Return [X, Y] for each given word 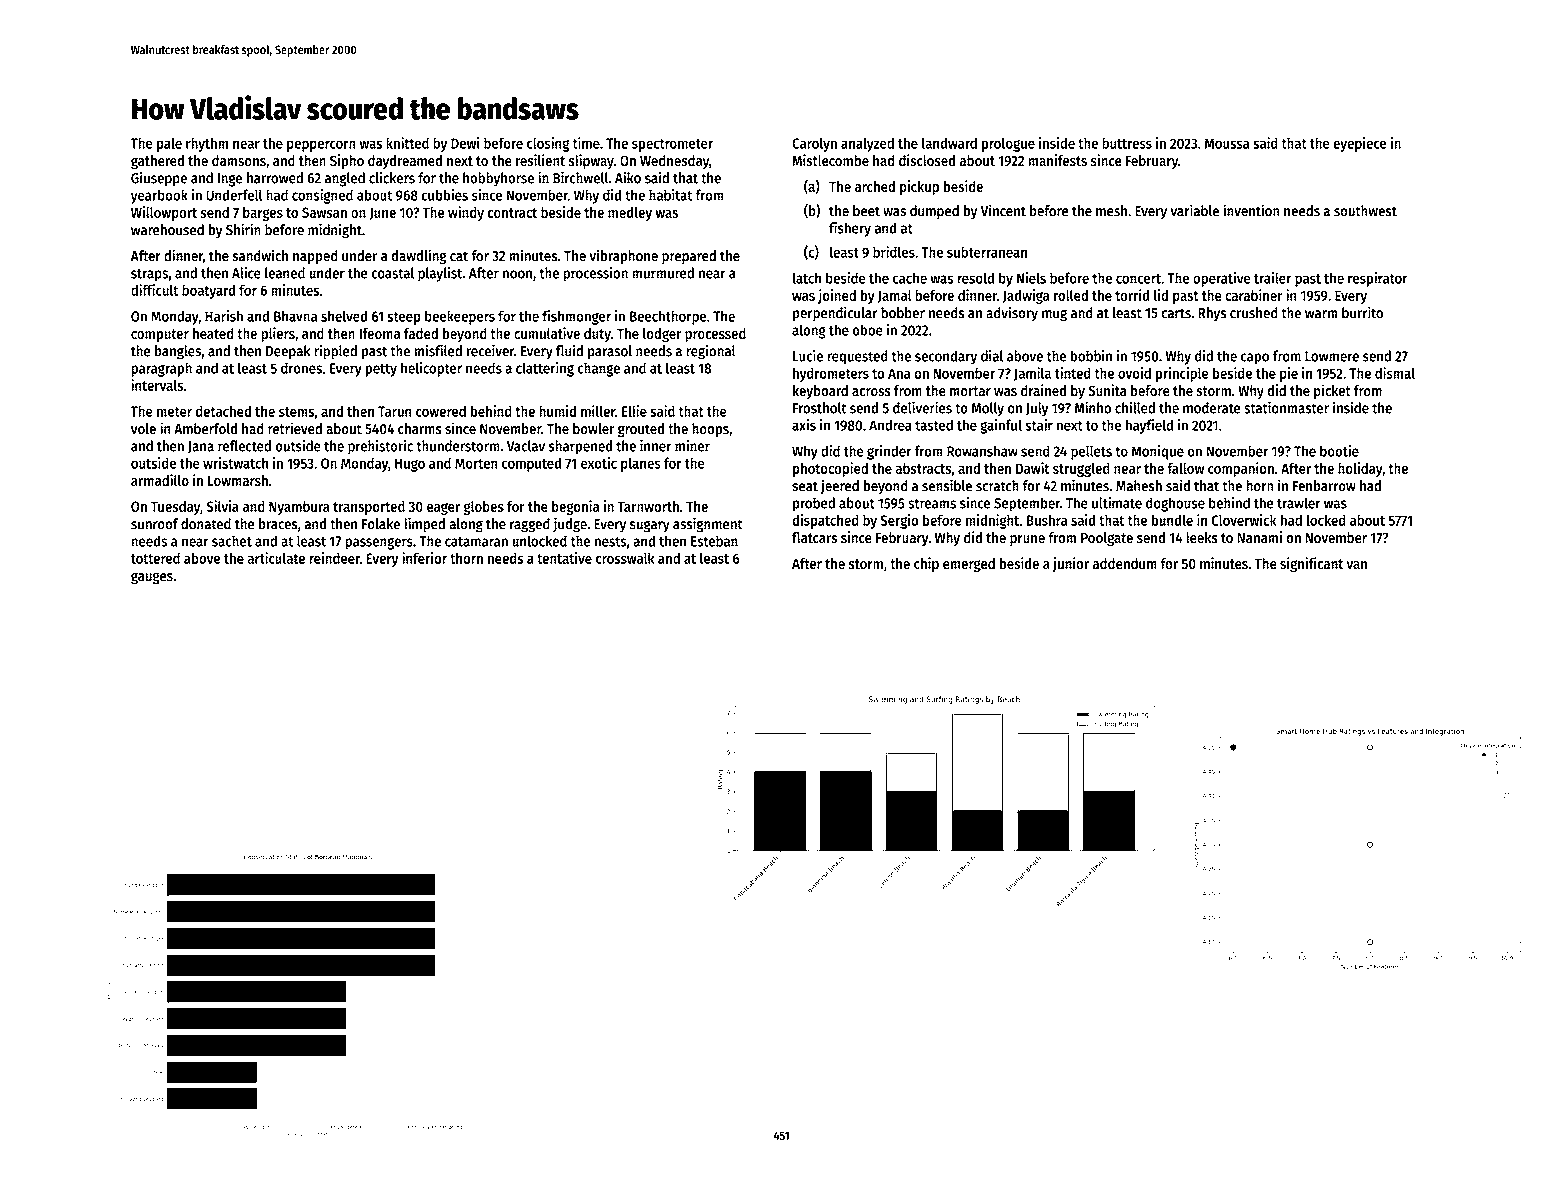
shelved [344, 316]
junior [1071, 564]
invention [1251, 210]
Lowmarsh [238, 480]
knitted [407, 143]
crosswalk [625, 558]
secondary [946, 357]
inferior [424, 558]
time [586, 143]
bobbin [1091, 356]
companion [1241, 469]
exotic [599, 463]
